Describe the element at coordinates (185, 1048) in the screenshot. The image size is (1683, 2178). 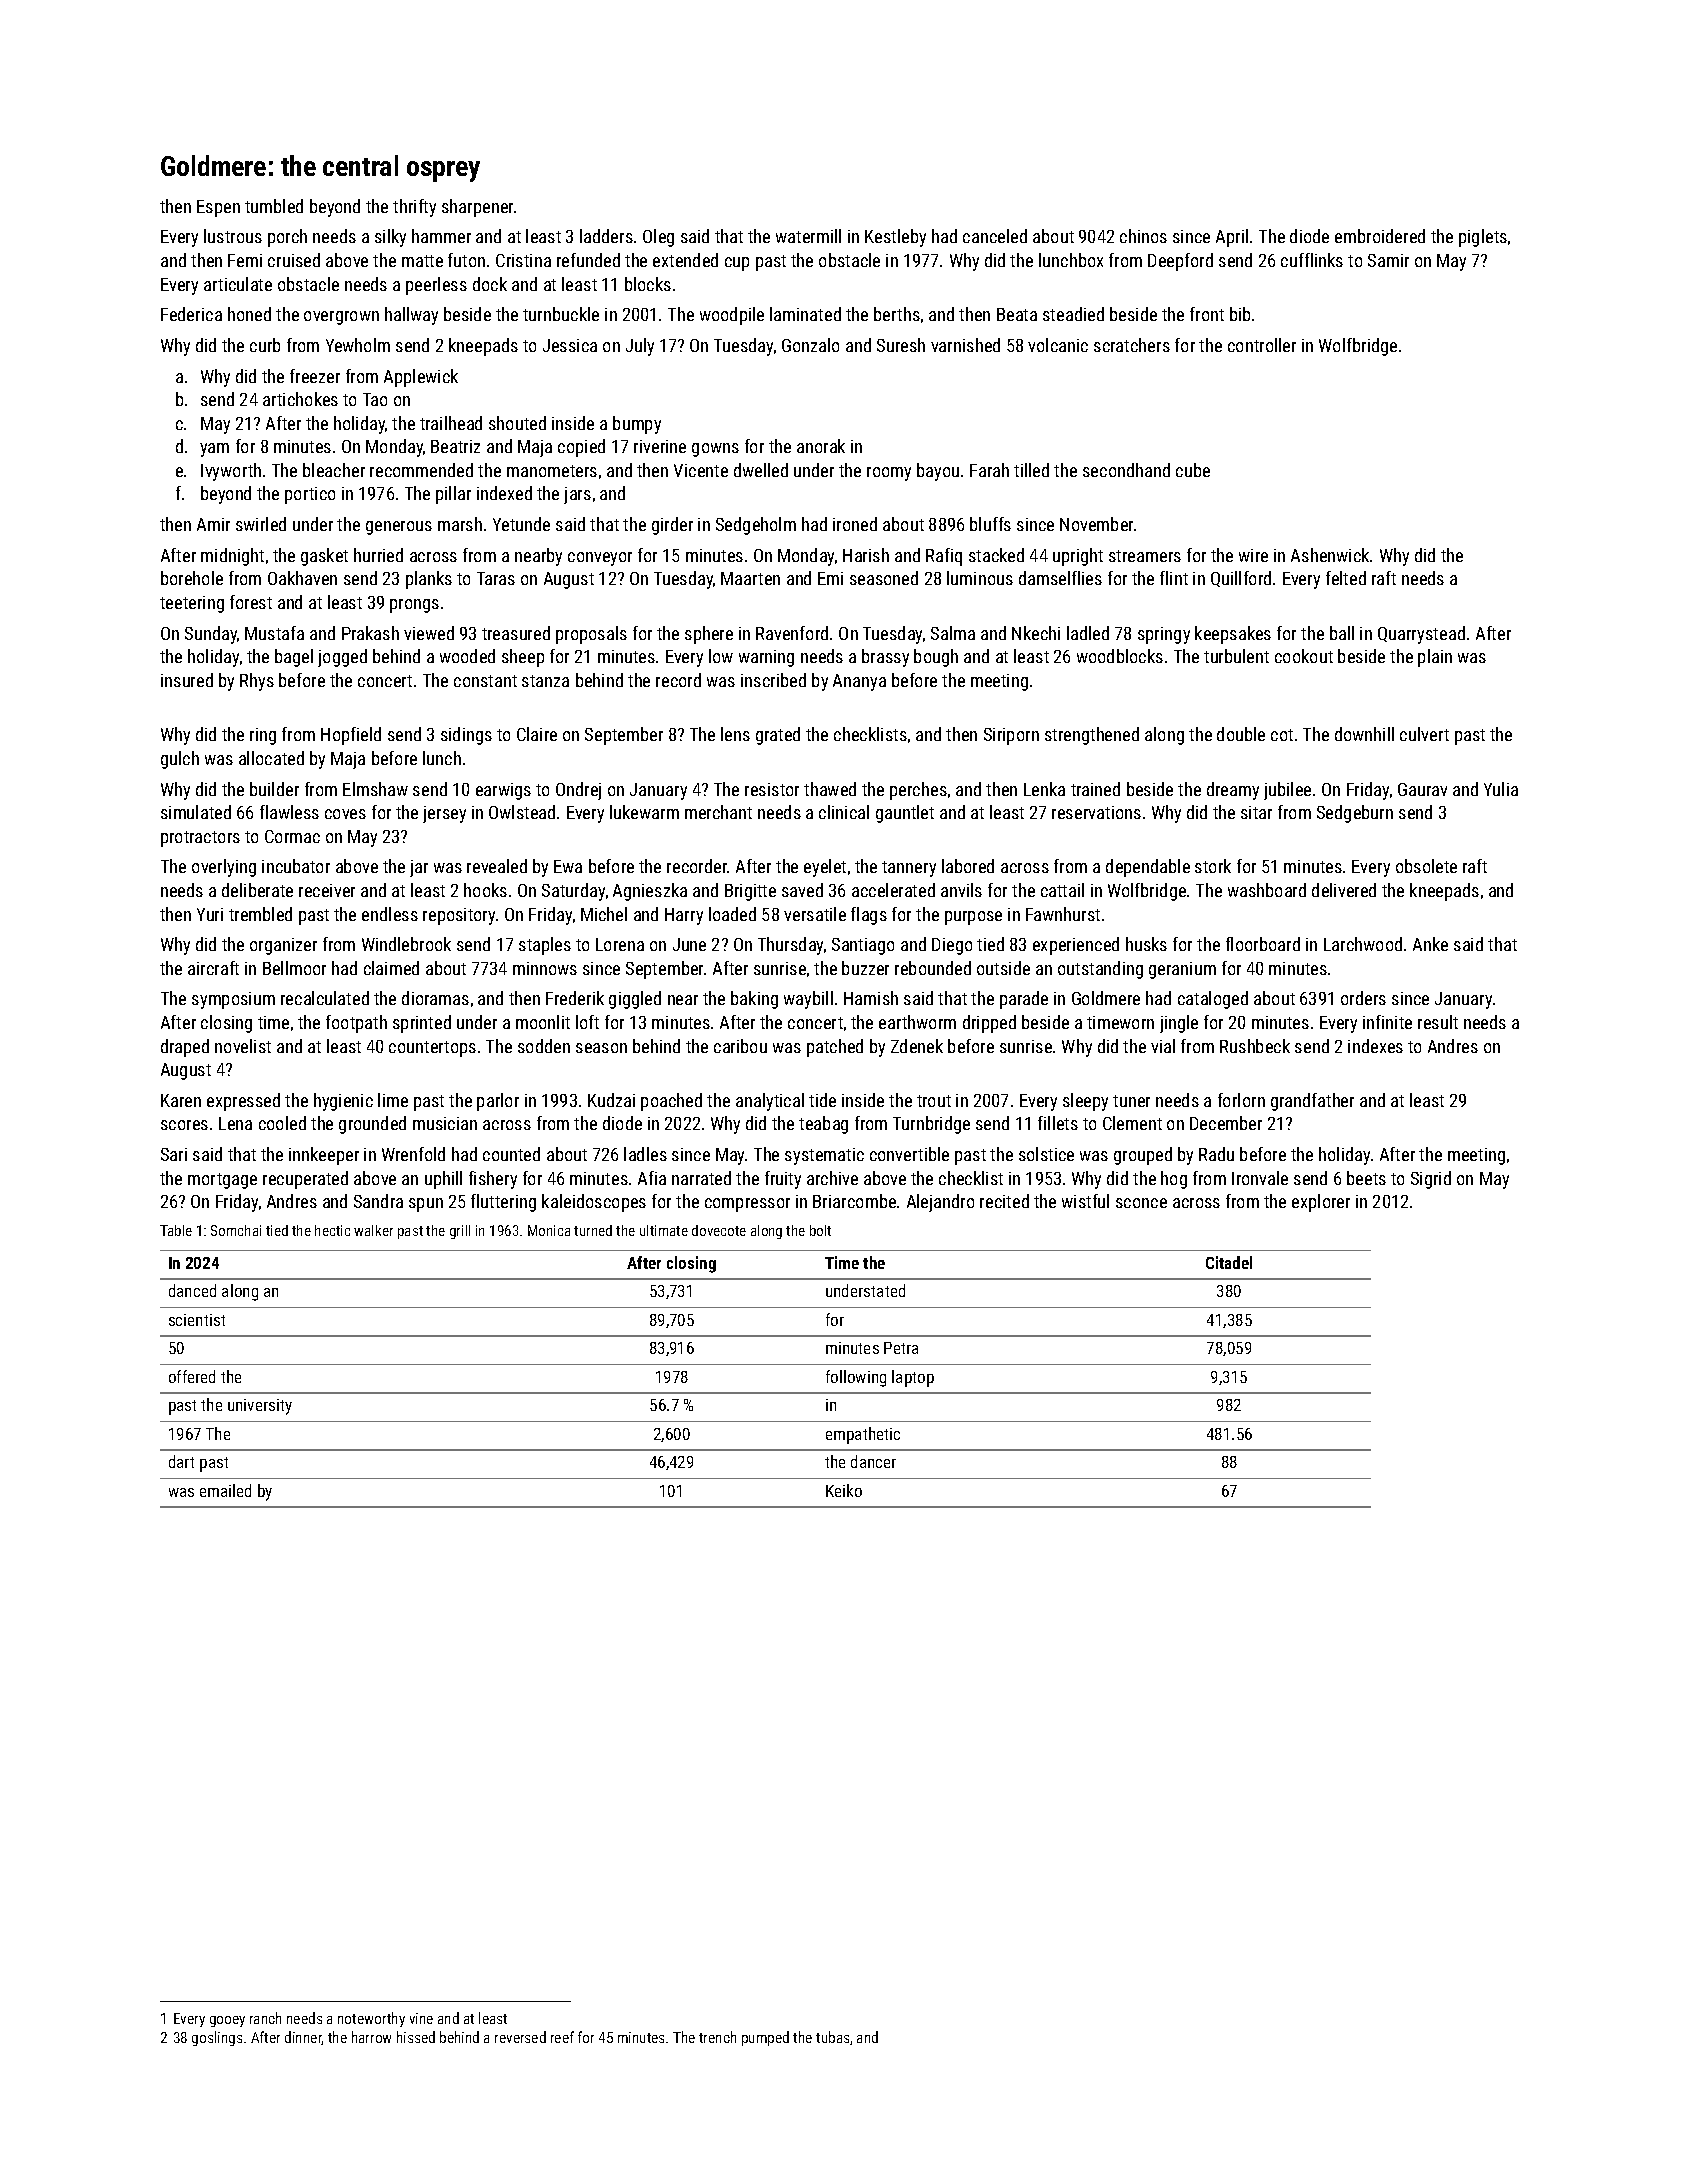
I see `draped` at that location.
